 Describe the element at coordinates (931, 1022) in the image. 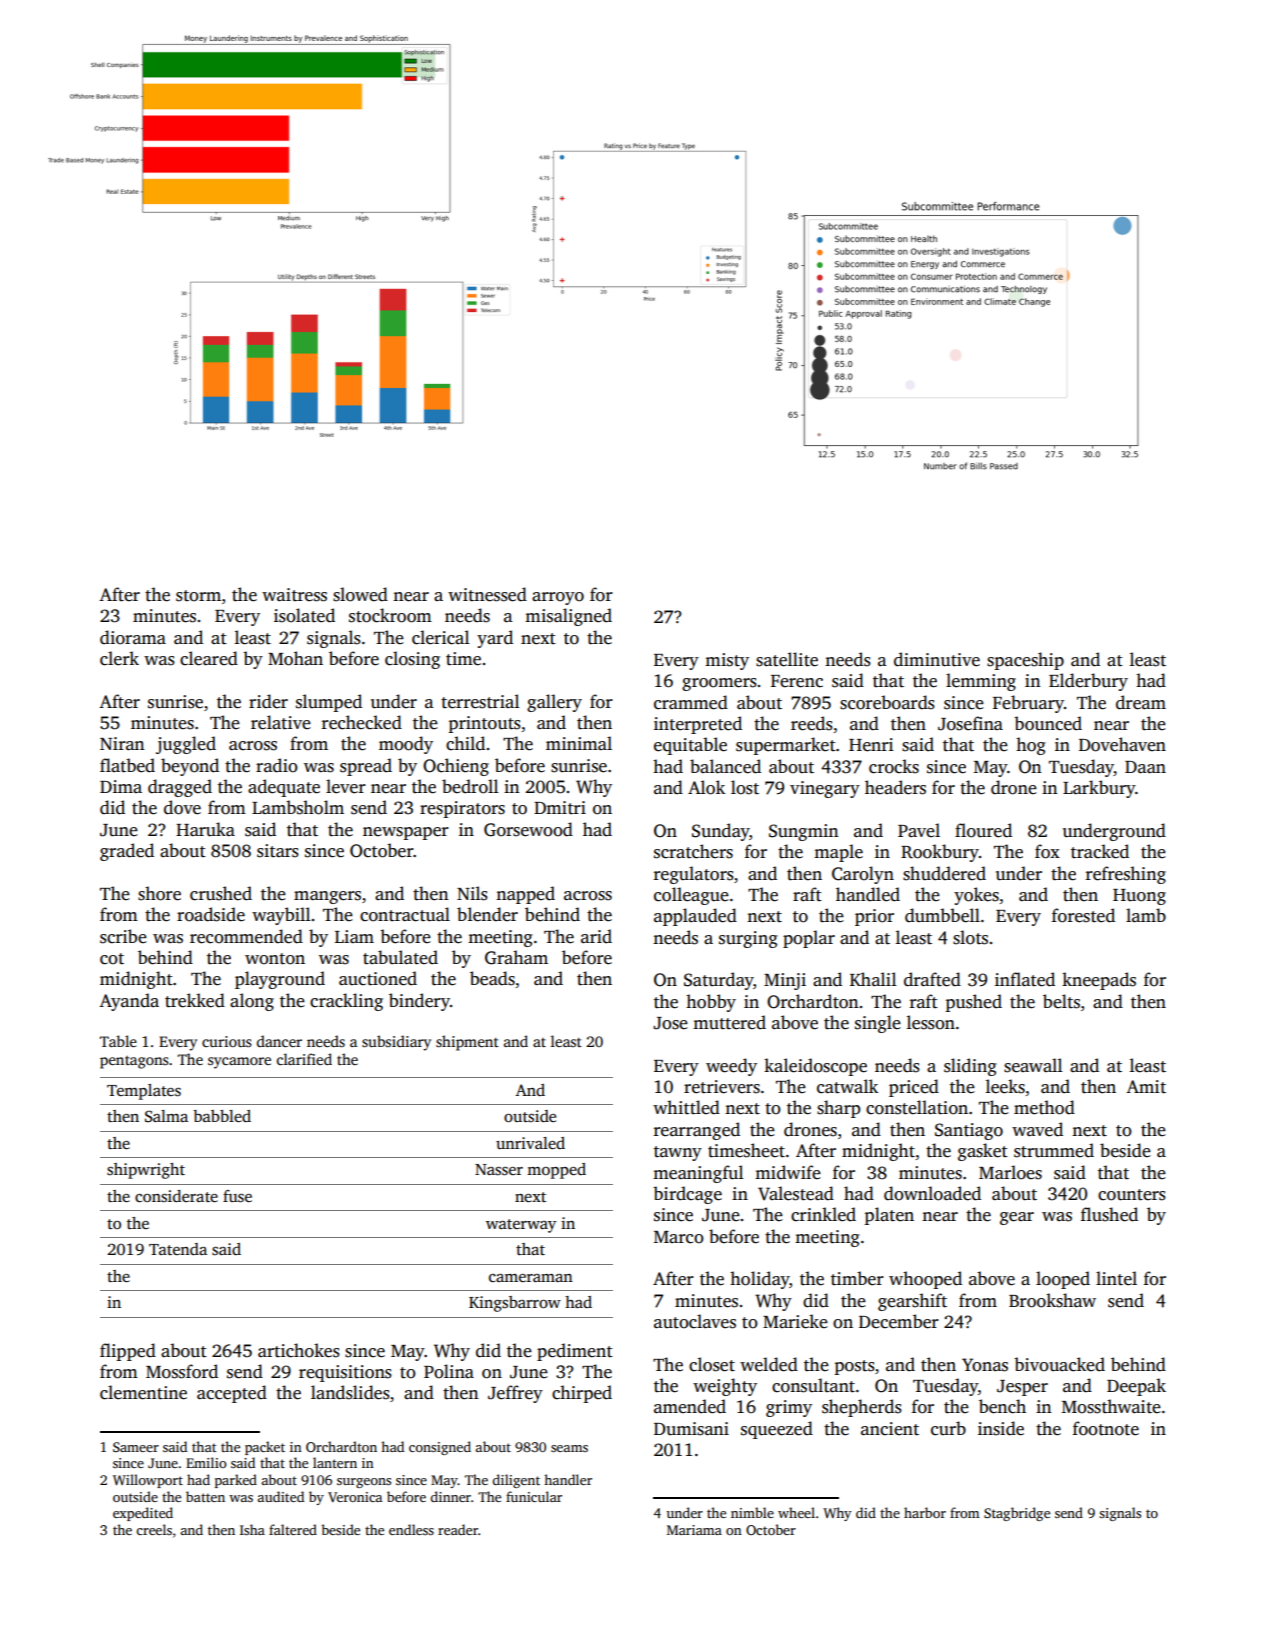

I see `lesson` at that location.
